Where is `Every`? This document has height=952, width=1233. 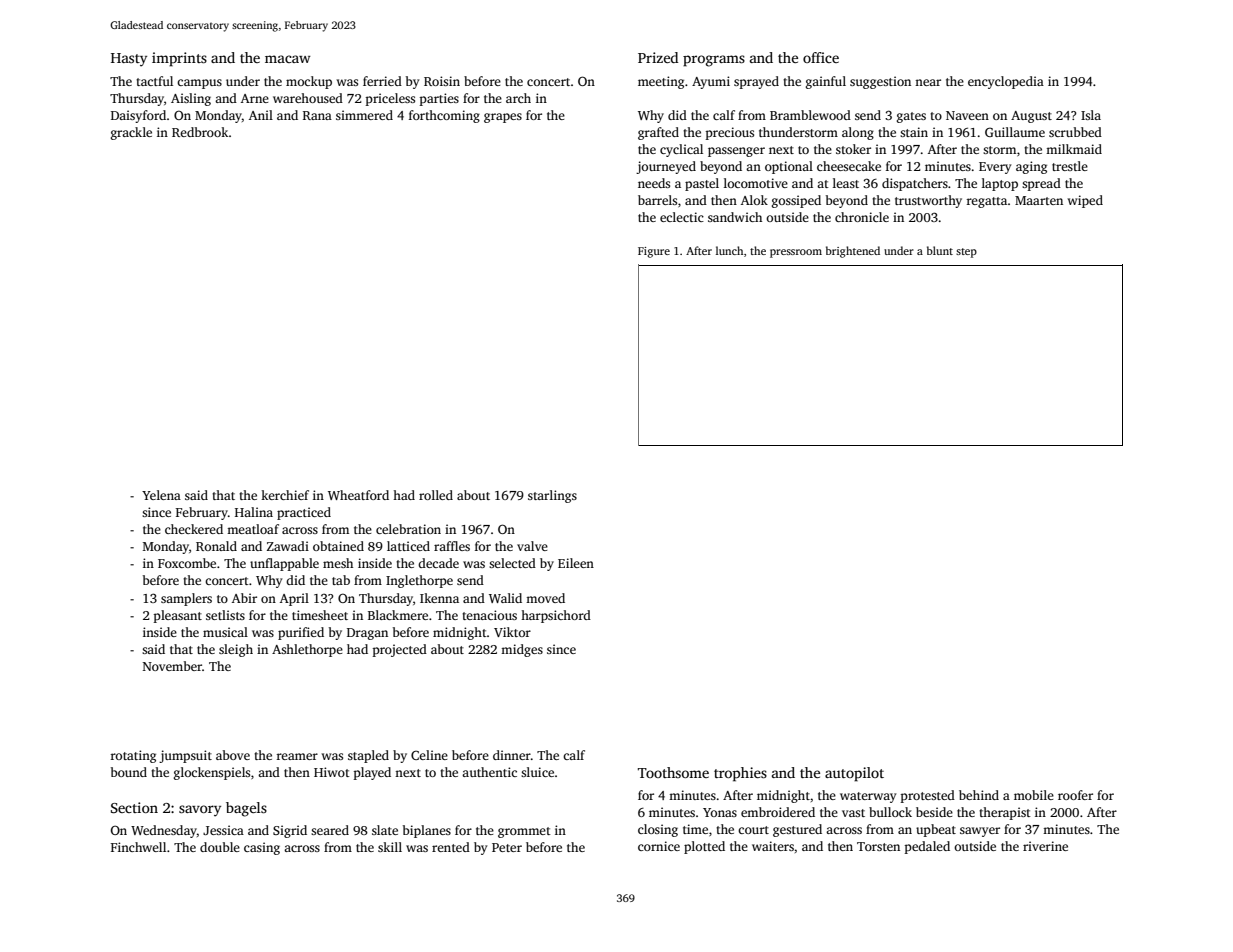
Every is located at coordinates (995, 168).
